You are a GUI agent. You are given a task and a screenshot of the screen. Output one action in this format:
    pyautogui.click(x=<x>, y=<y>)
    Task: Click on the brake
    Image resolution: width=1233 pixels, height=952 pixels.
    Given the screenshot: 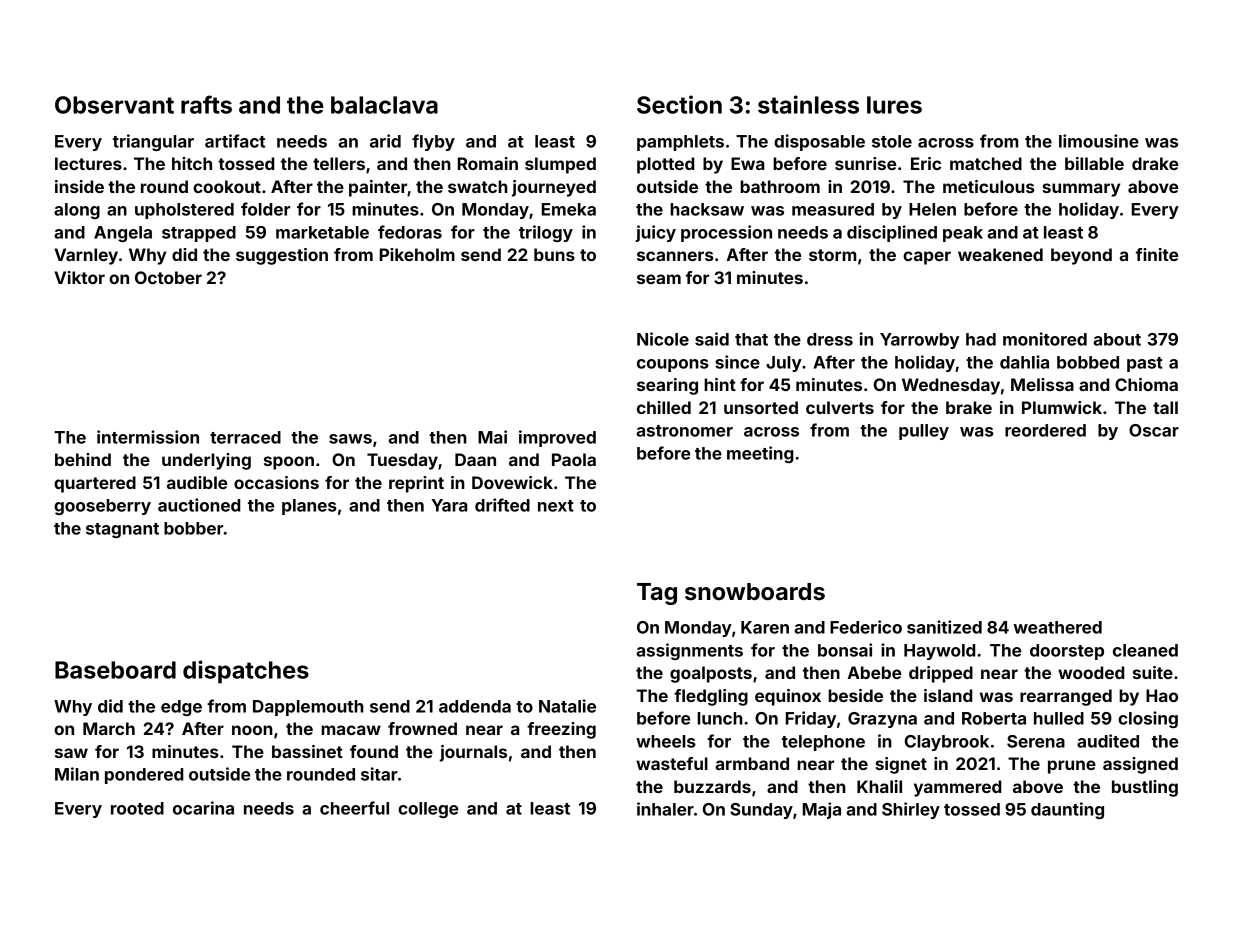 What is the action you would take?
    pyautogui.click(x=969, y=407)
